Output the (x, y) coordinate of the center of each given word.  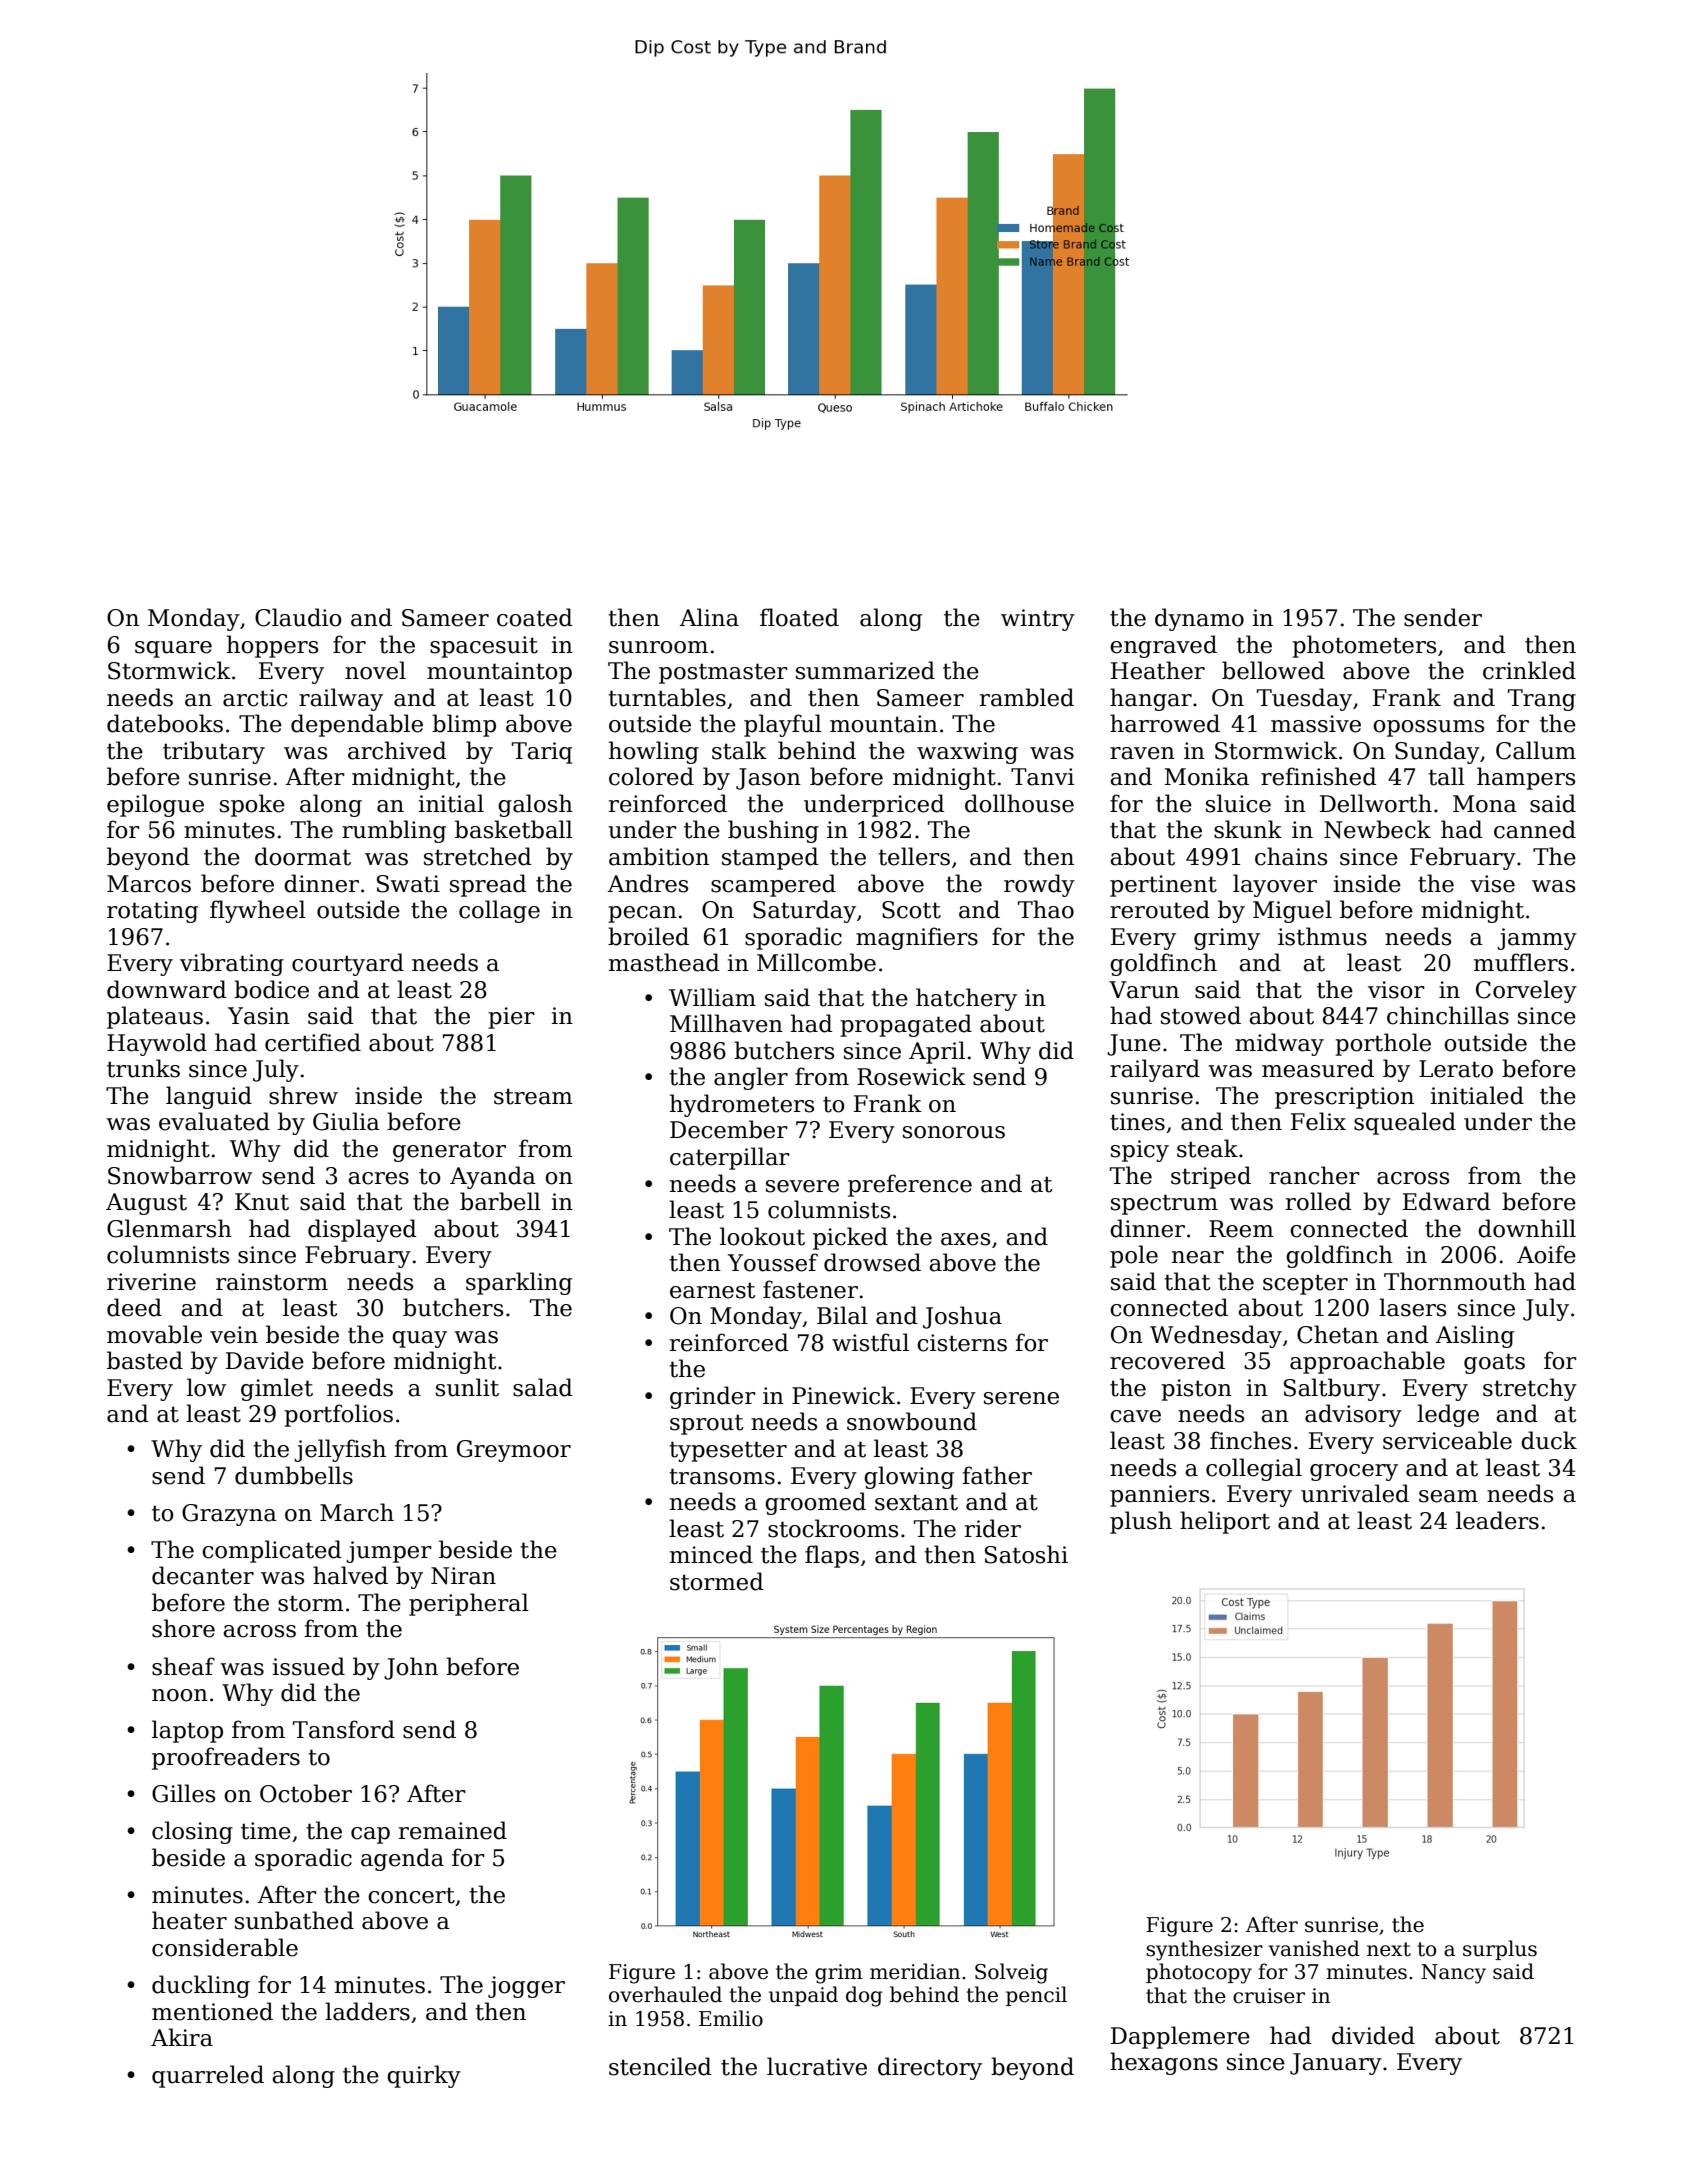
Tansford (344, 1729)
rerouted (1160, 909)
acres (378, 1178)
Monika (1207, 776)
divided (1373, 2035)
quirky (424, 2076)
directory (930, 2068)
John (411, 1668)
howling (654, 752)
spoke (252, 805)
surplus (1500, 1950)
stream (533, 1096)
